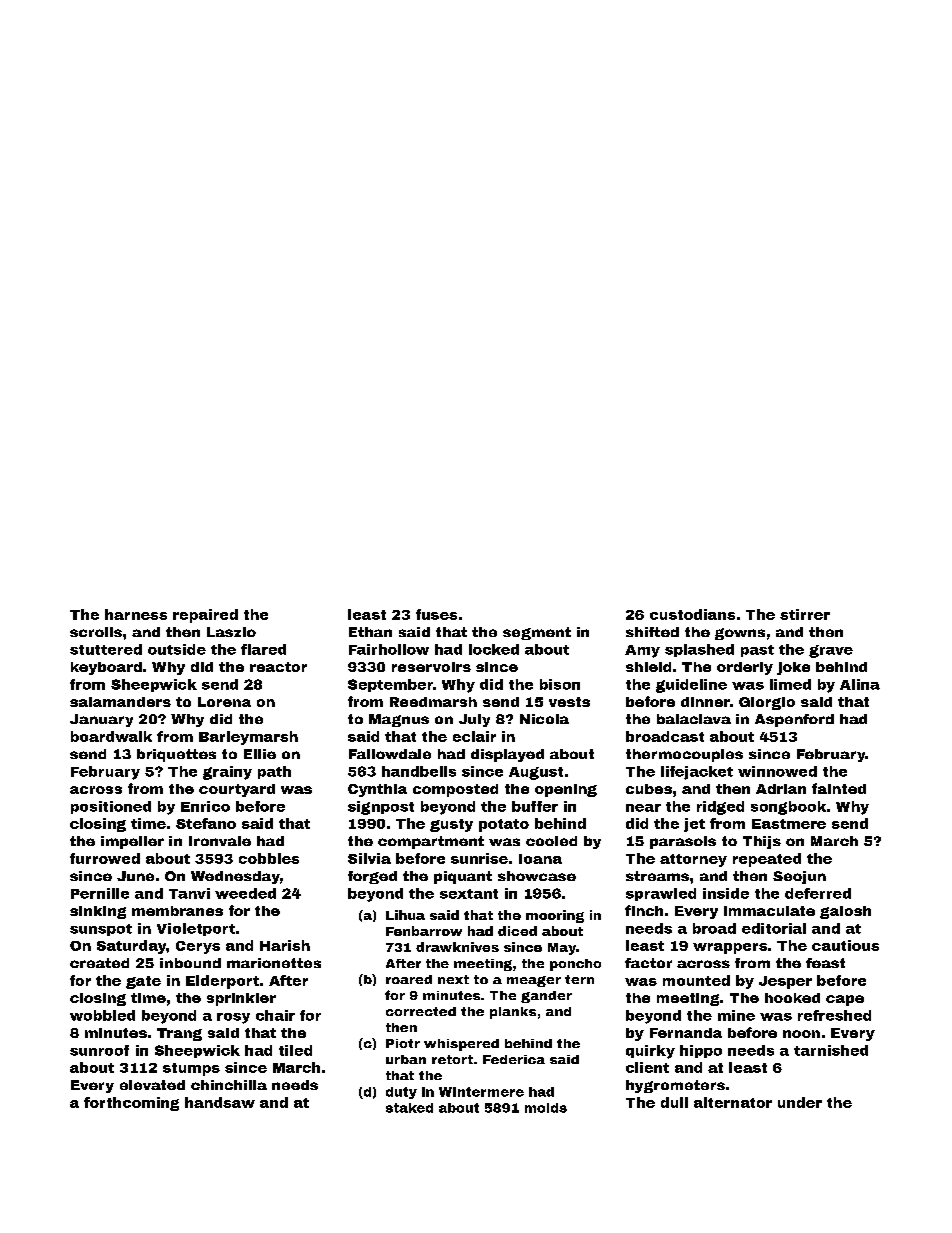 The height and width of the screenshot is (1233, 952). What do you see at coordinates (805, 614) in the screenshot?
I see `stirrer` at bounding box center [805, 614].
